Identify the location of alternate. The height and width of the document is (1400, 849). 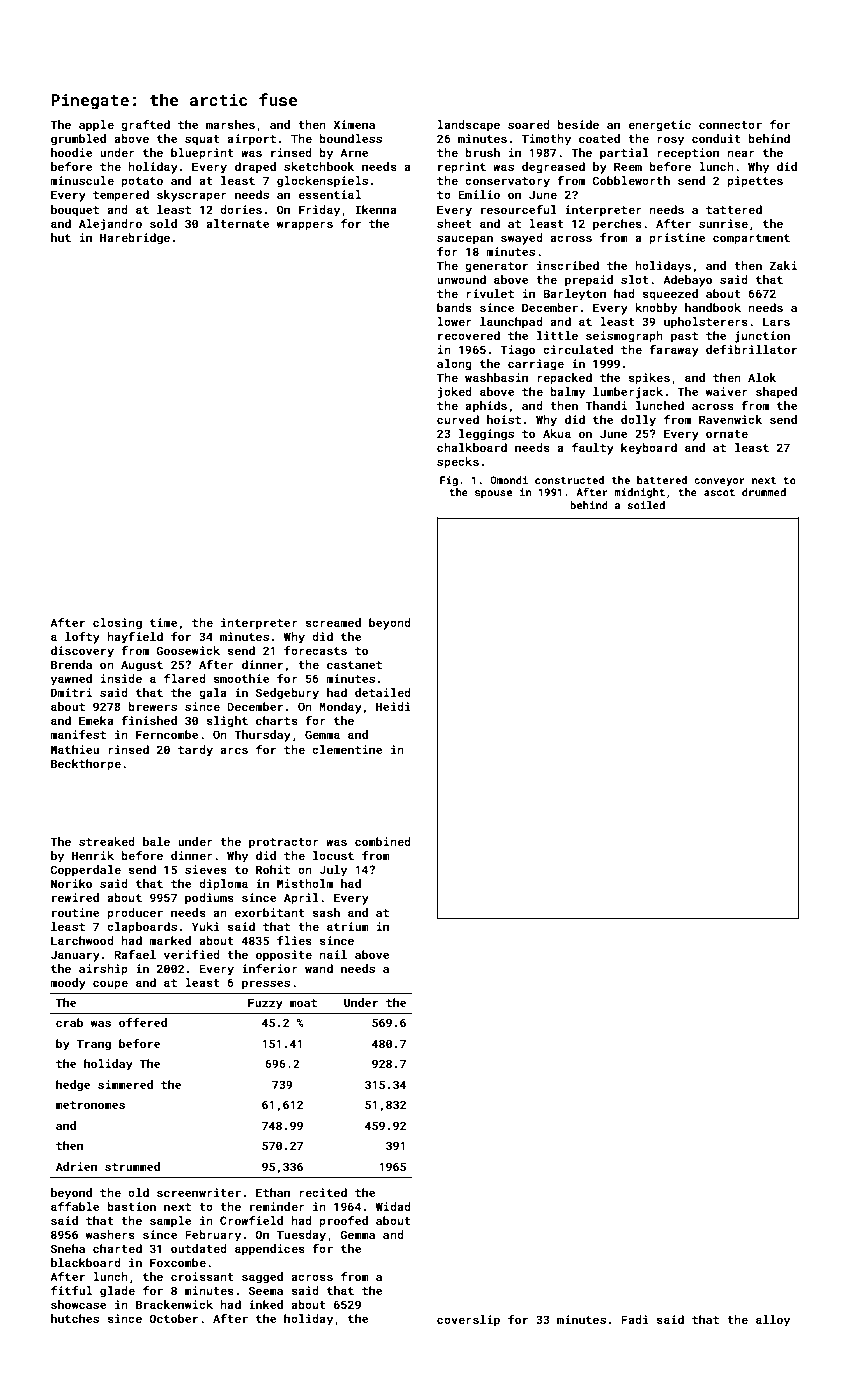
(237, 223).
